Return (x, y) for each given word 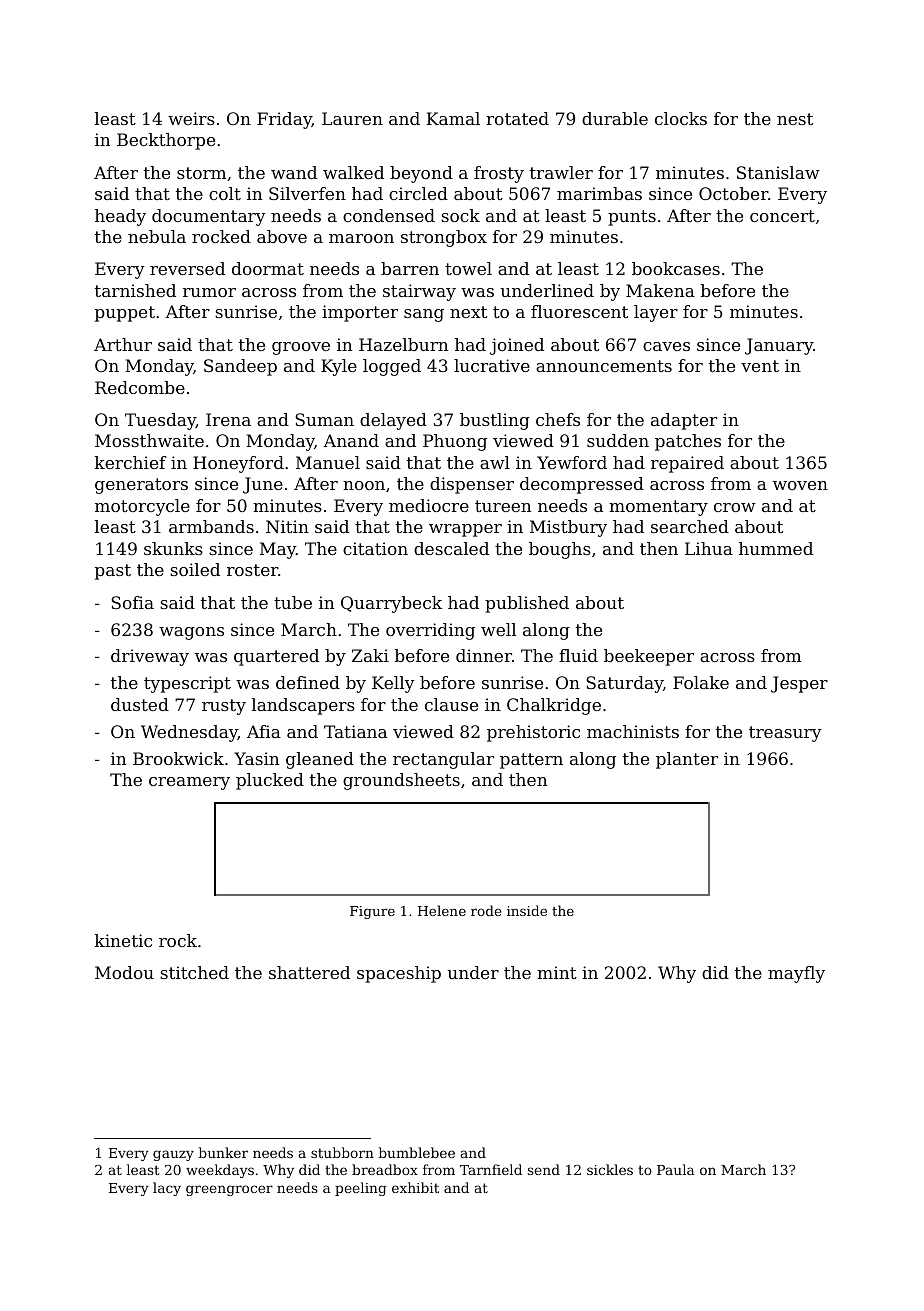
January (779, 346)
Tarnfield (491, 1169)
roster (252, 570)
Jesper (799, 684)
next (468, 312)
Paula (676, 1169)
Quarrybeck (391, 604)
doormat (268, 268)
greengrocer (229, 1190)
